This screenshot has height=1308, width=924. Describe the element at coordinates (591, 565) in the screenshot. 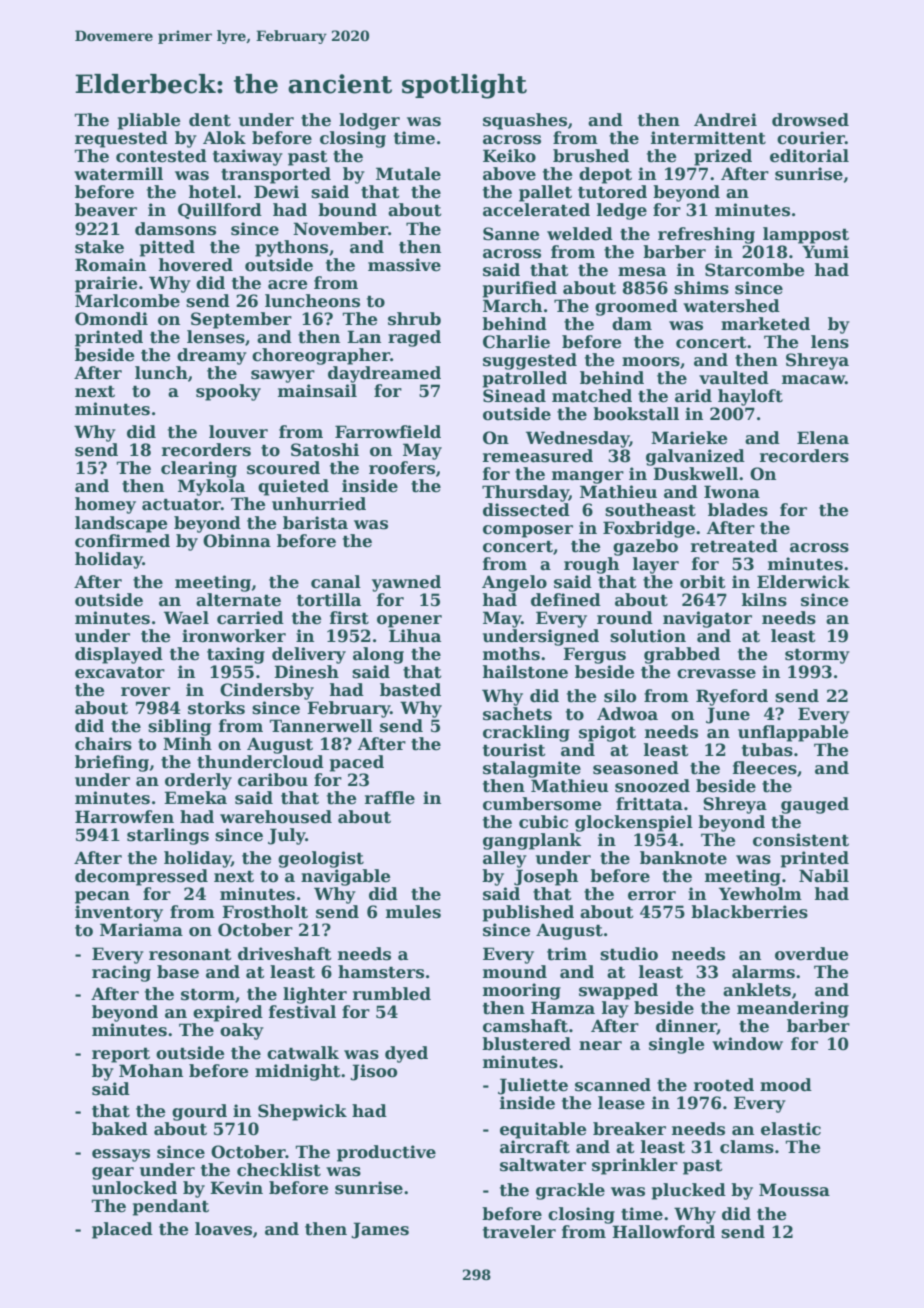

I see `rough` at that location.
